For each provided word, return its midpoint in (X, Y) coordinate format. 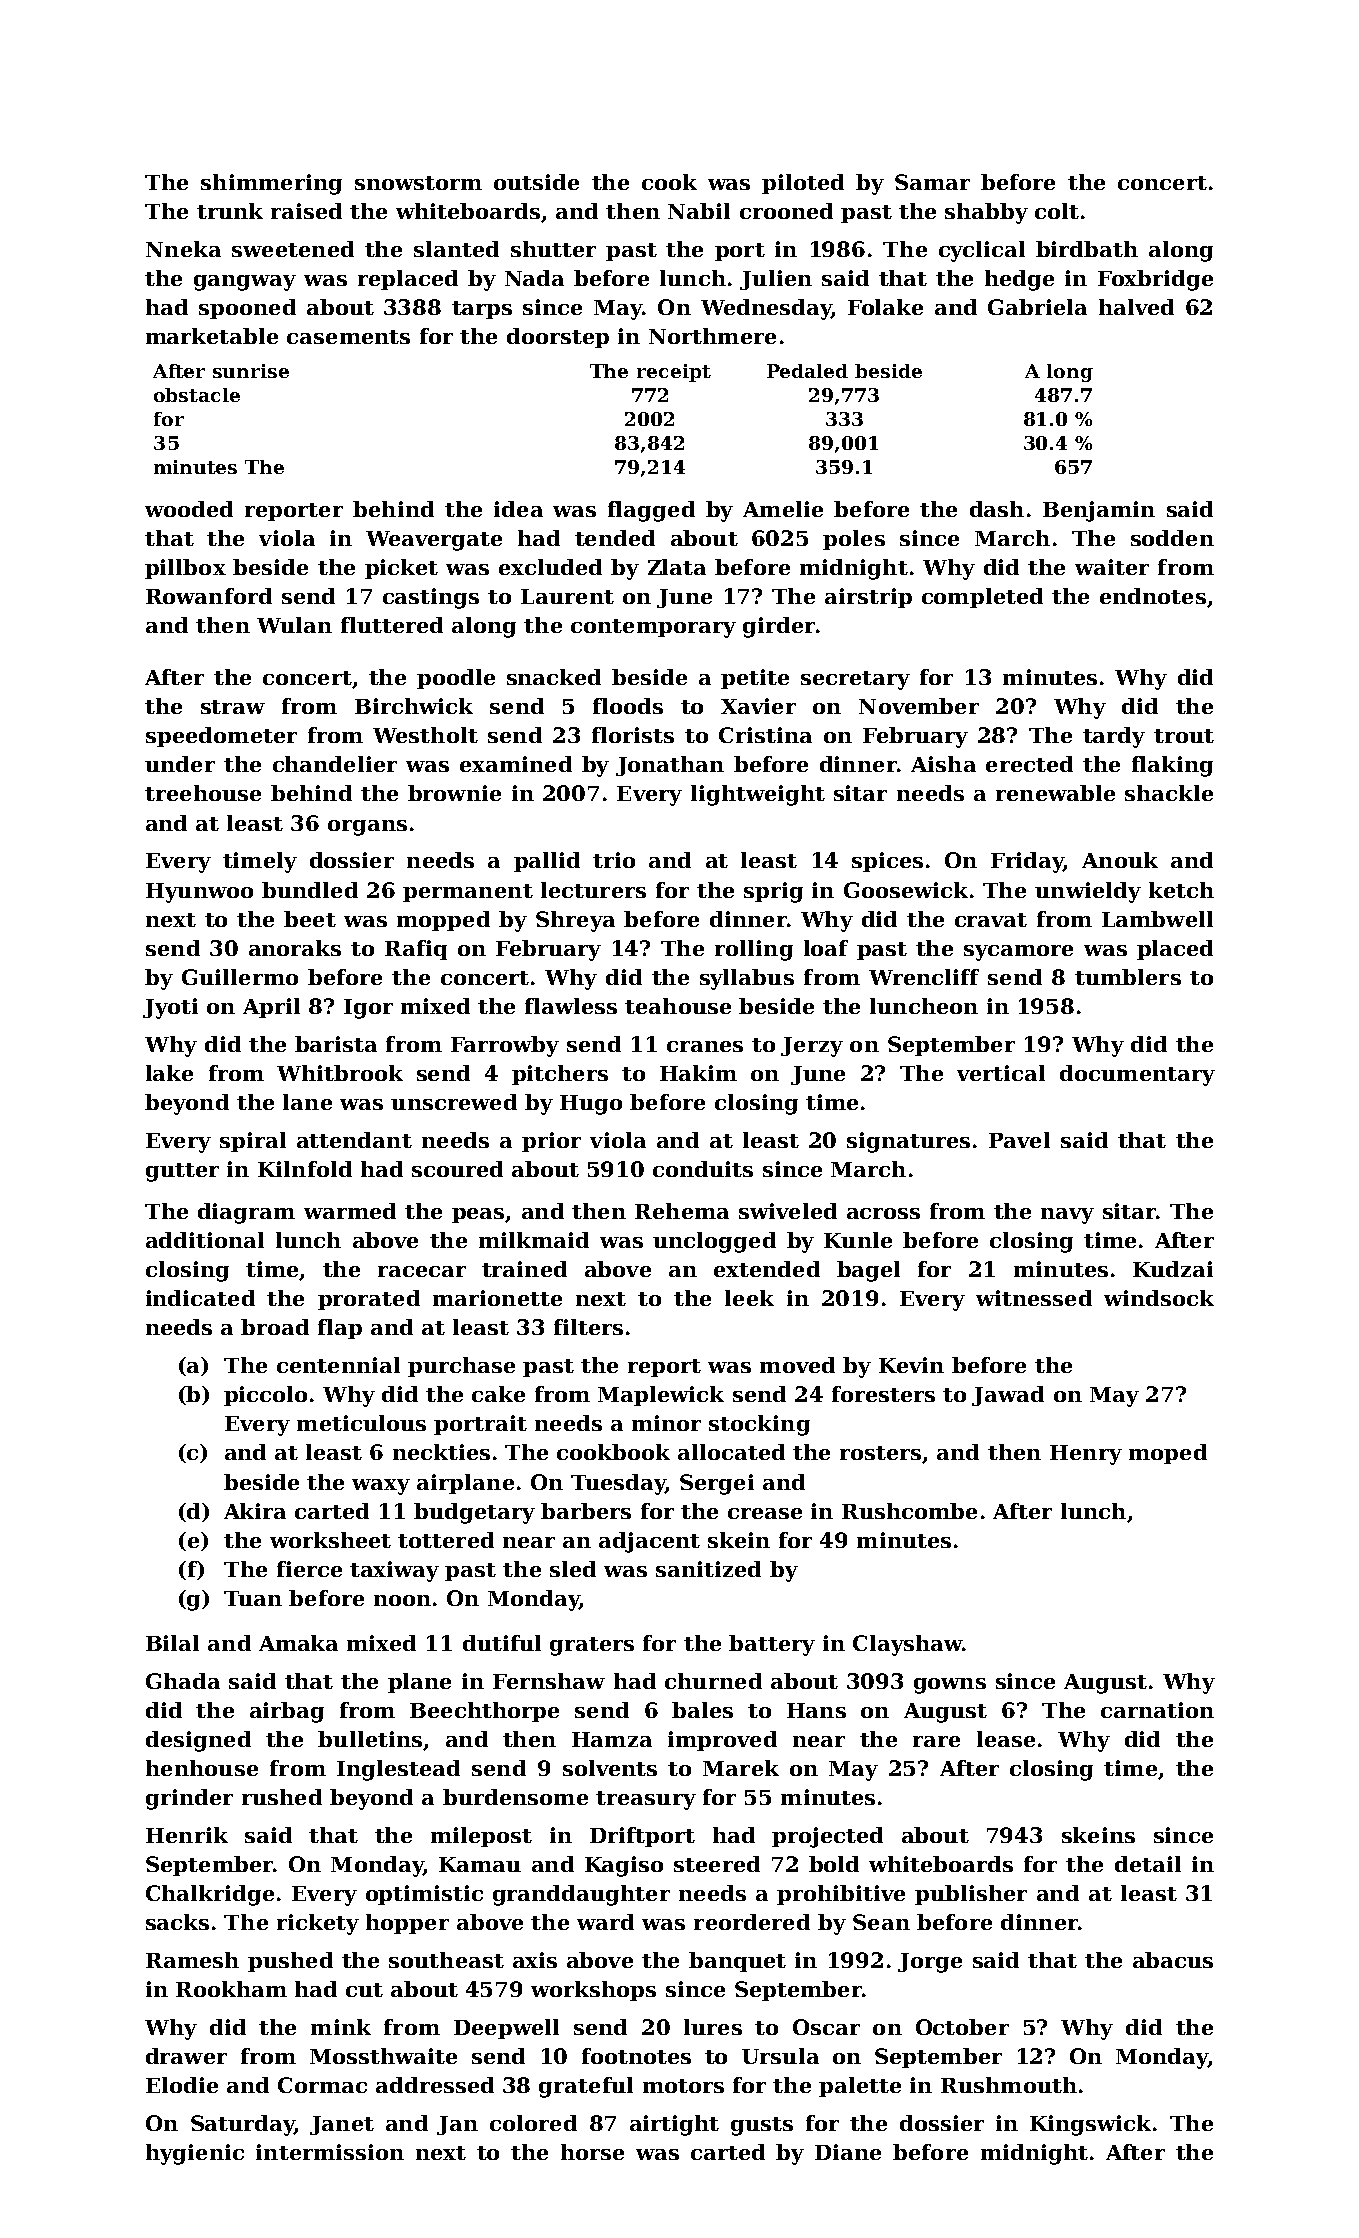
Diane (848, 2152)
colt (1057, 211)
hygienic (195, 2154)
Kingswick (1090, 2125)
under (180, 764)
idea (518, 509)
